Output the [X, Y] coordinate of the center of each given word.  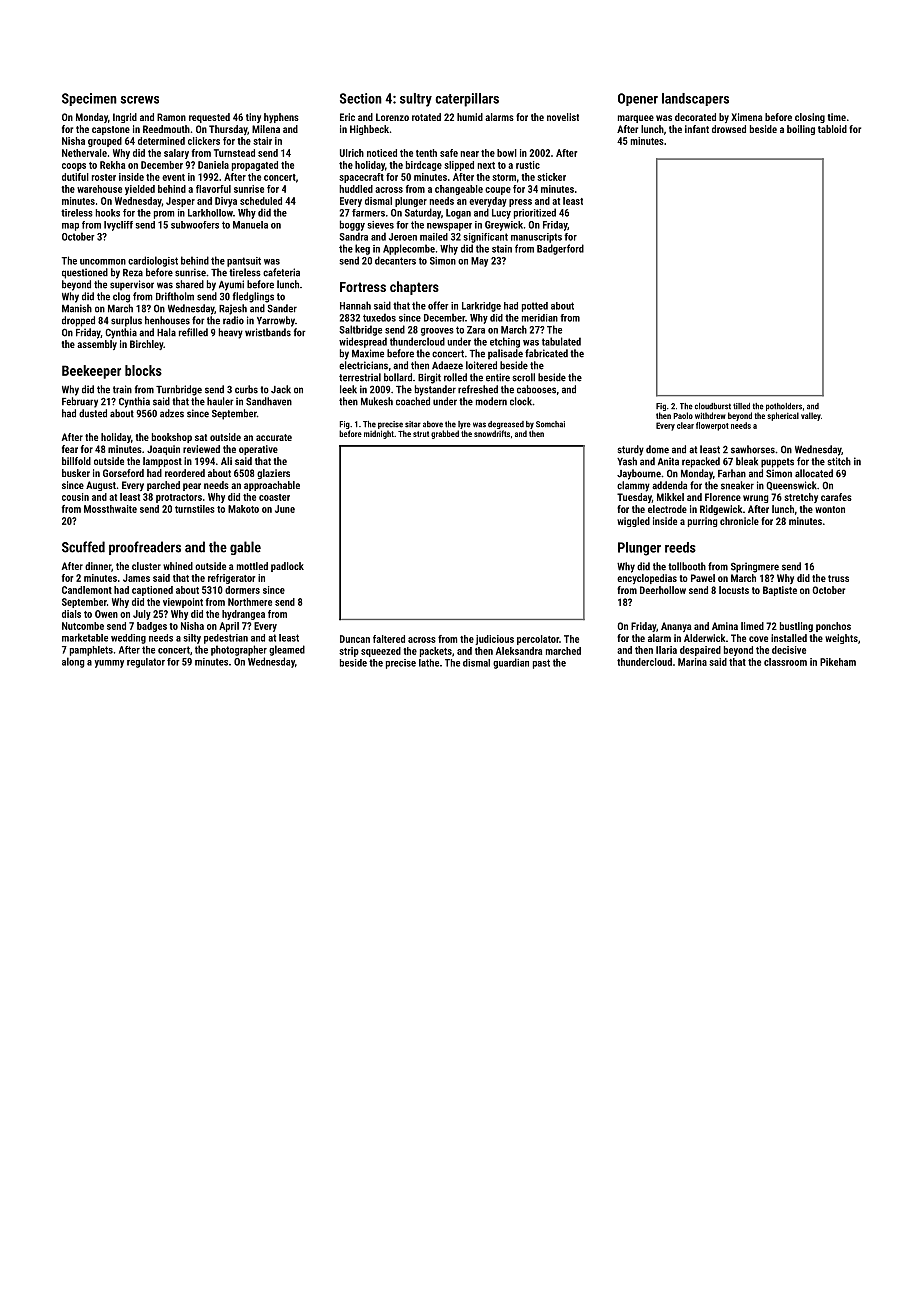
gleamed [287, 650]
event [173, 177]
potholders [784, 407]
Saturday [423, 213]
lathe [429, 663]
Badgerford [560, 249]
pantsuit [244, 262]
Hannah [355, 305]
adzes [172, 413]
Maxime [368, 353]
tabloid [832, 129]
